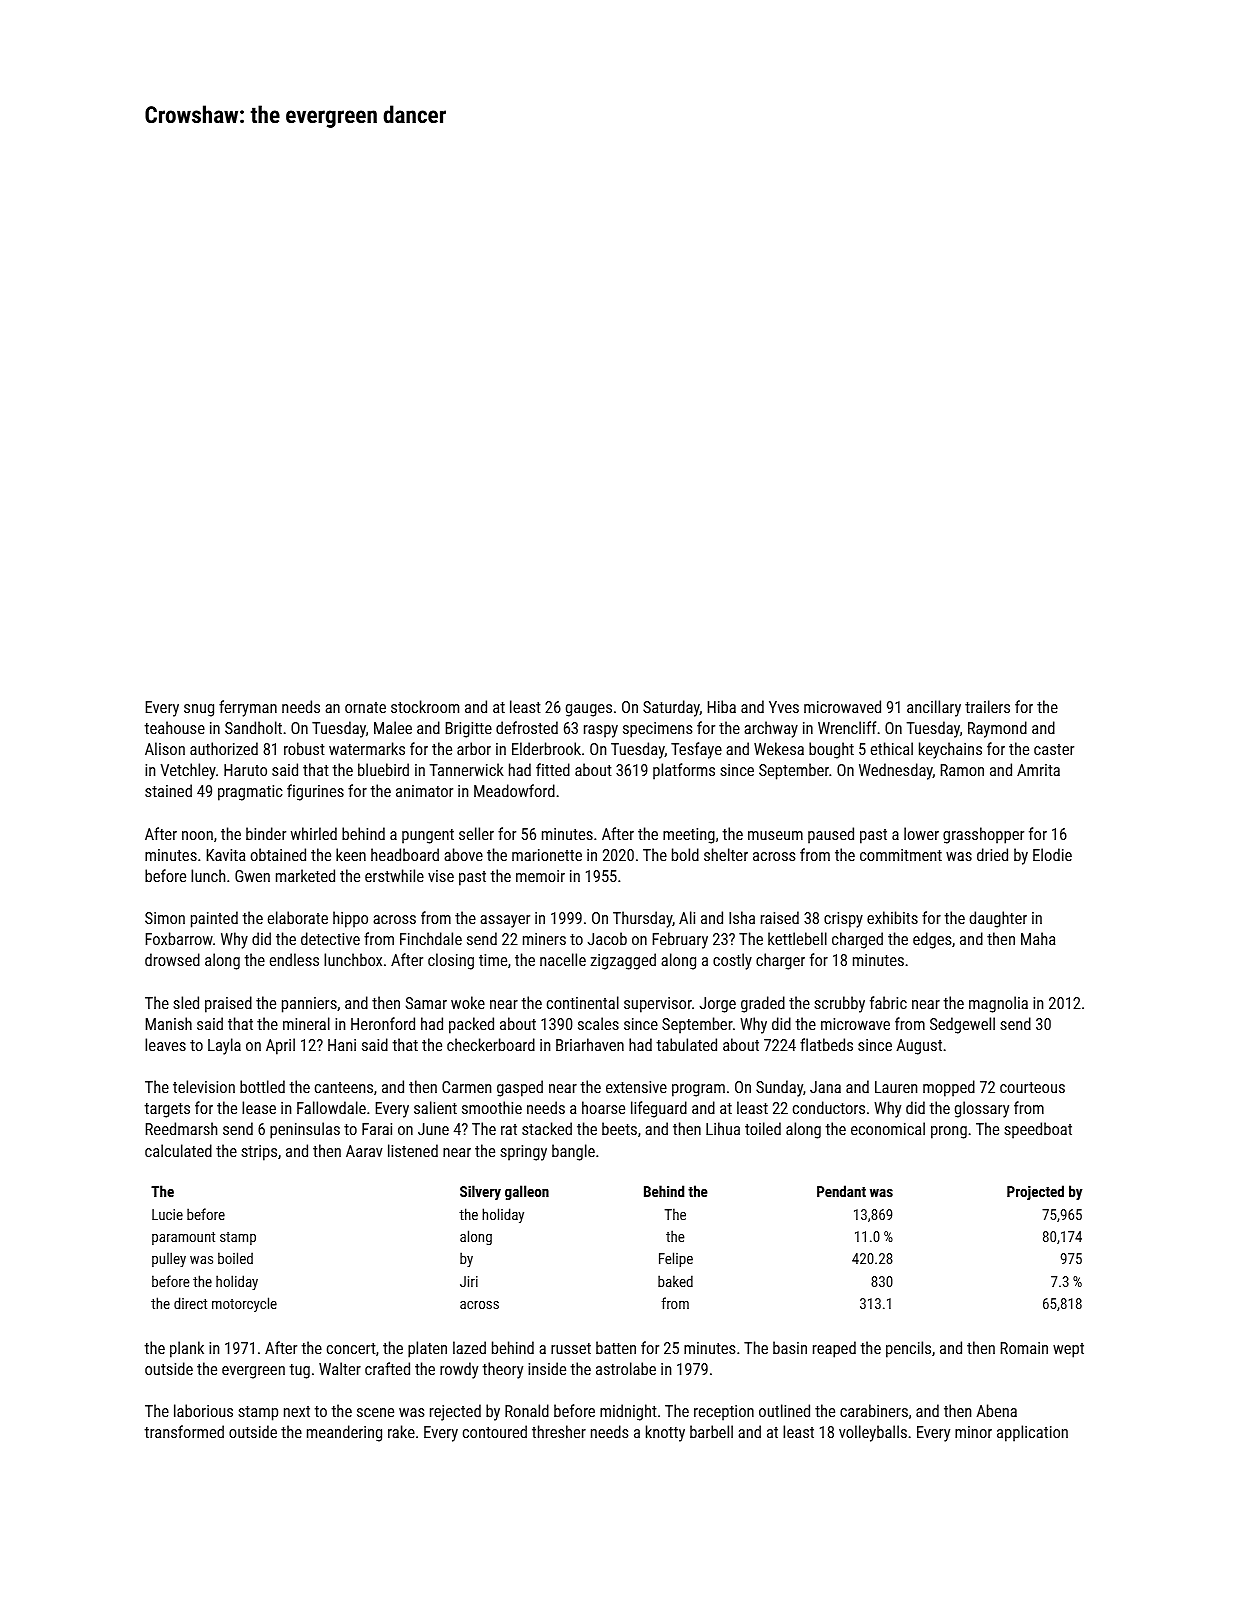 The image size is (1234, 1597). What do you see at coordinates (684, 771) in the document?
I see `platforms` at bounding box center [684, 771].
